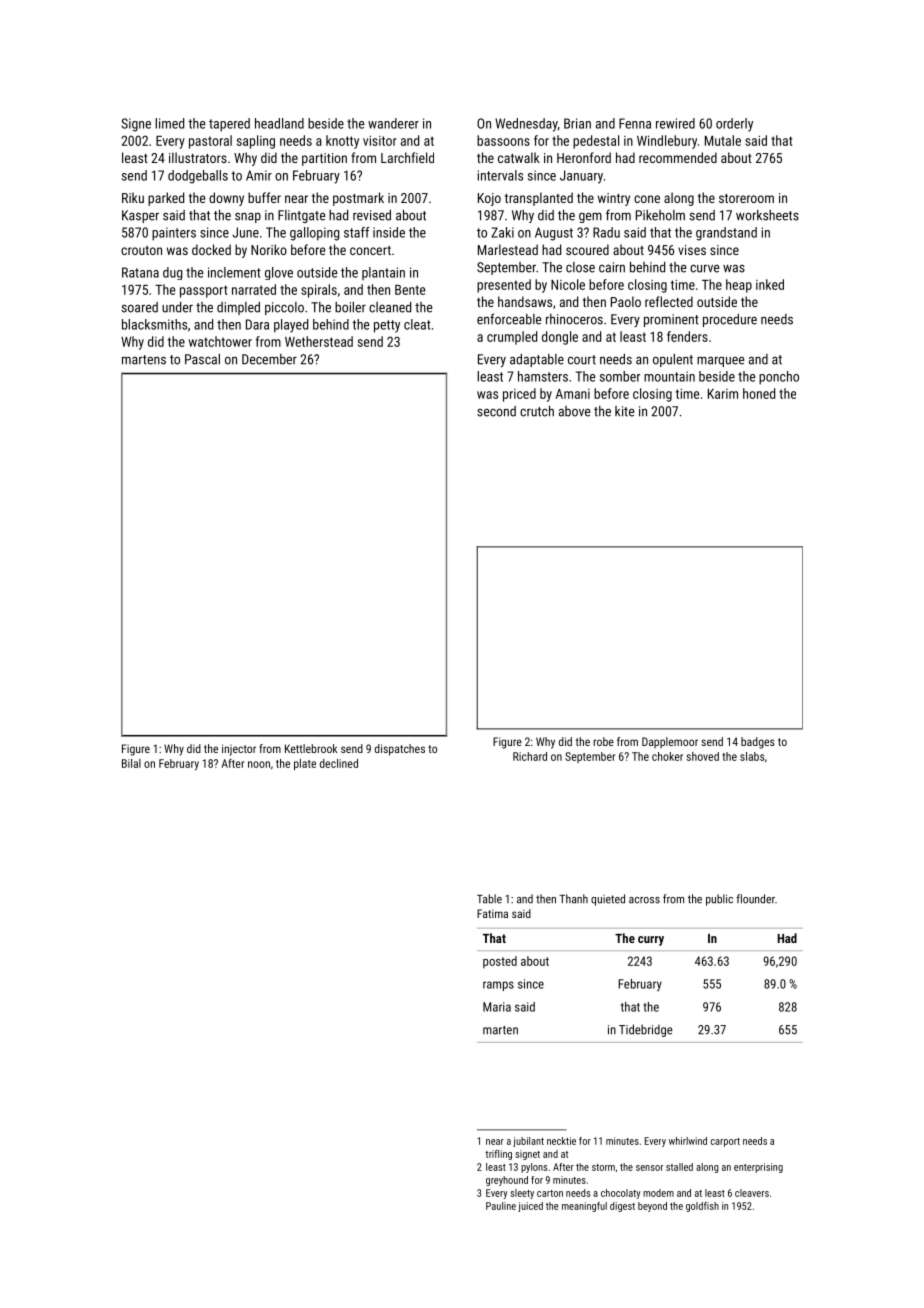  What do you see at coordinates (492, 913) in the page?
I see `Fatima` at bounding box center [492, 913].
